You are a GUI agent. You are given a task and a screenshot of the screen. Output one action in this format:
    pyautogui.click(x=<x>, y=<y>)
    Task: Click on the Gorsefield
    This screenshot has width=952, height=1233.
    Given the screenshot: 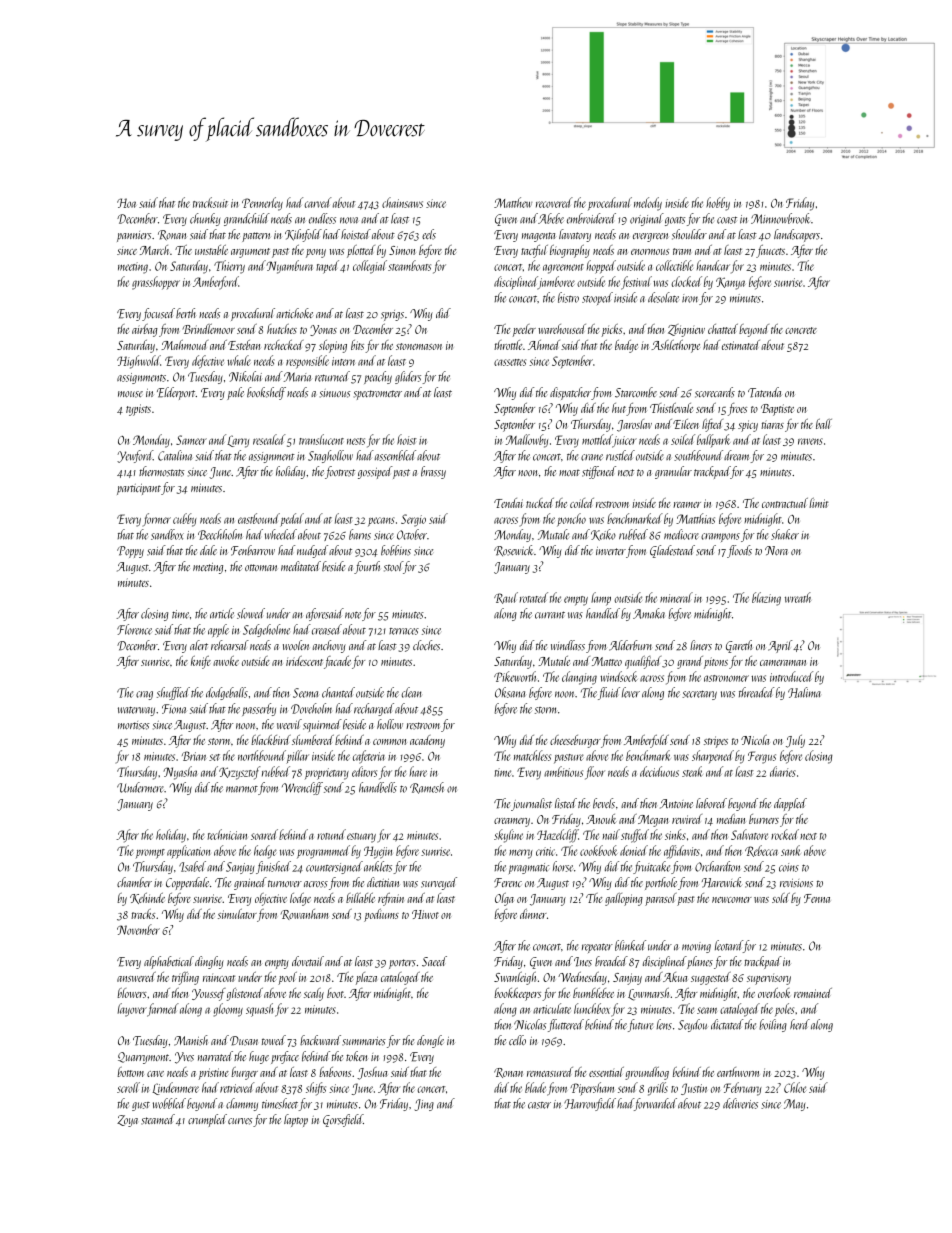 What is the action you would take?
    pyautogui.click(x=343, y=1120)
